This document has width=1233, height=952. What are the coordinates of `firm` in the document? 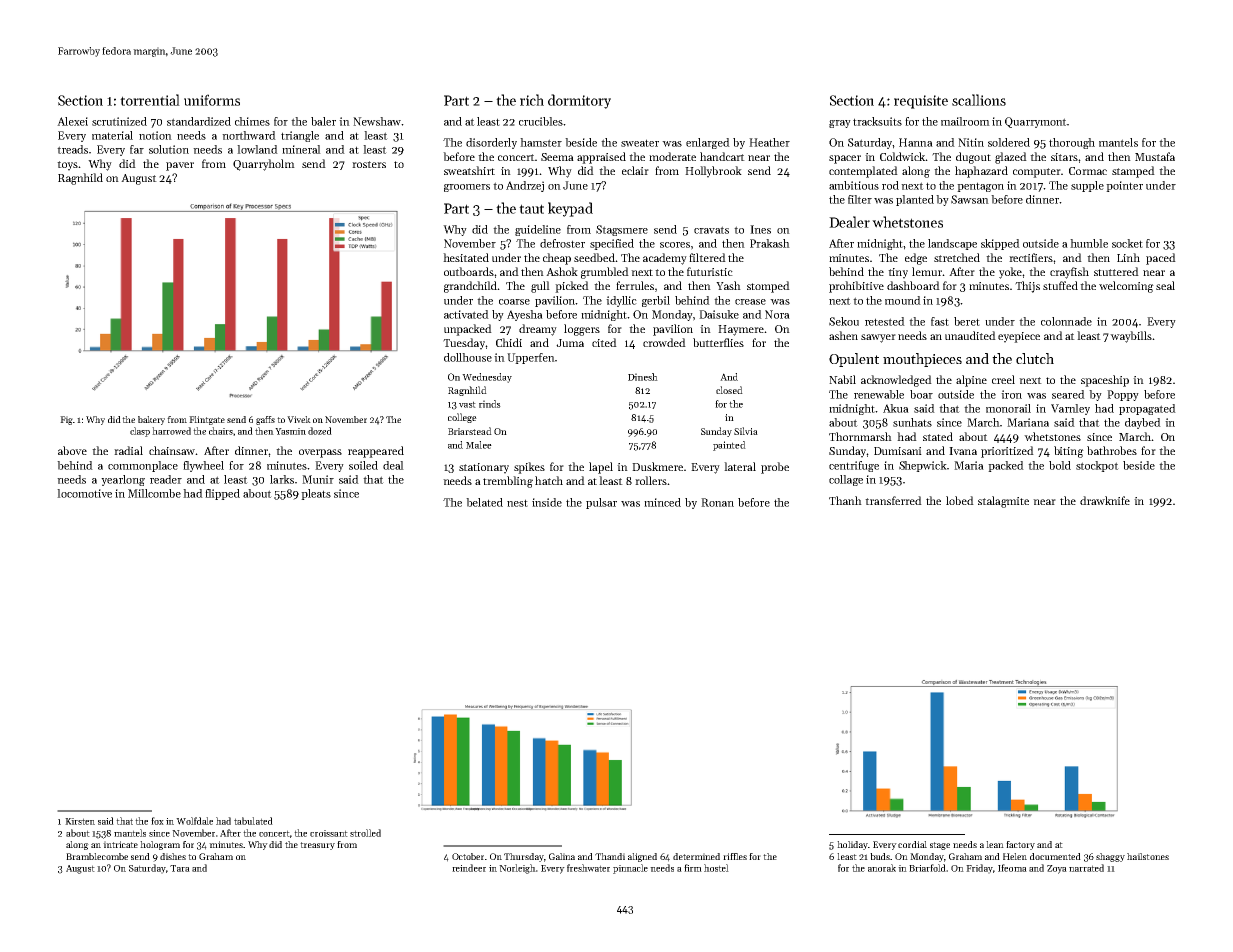 It's located at (693, 868).
